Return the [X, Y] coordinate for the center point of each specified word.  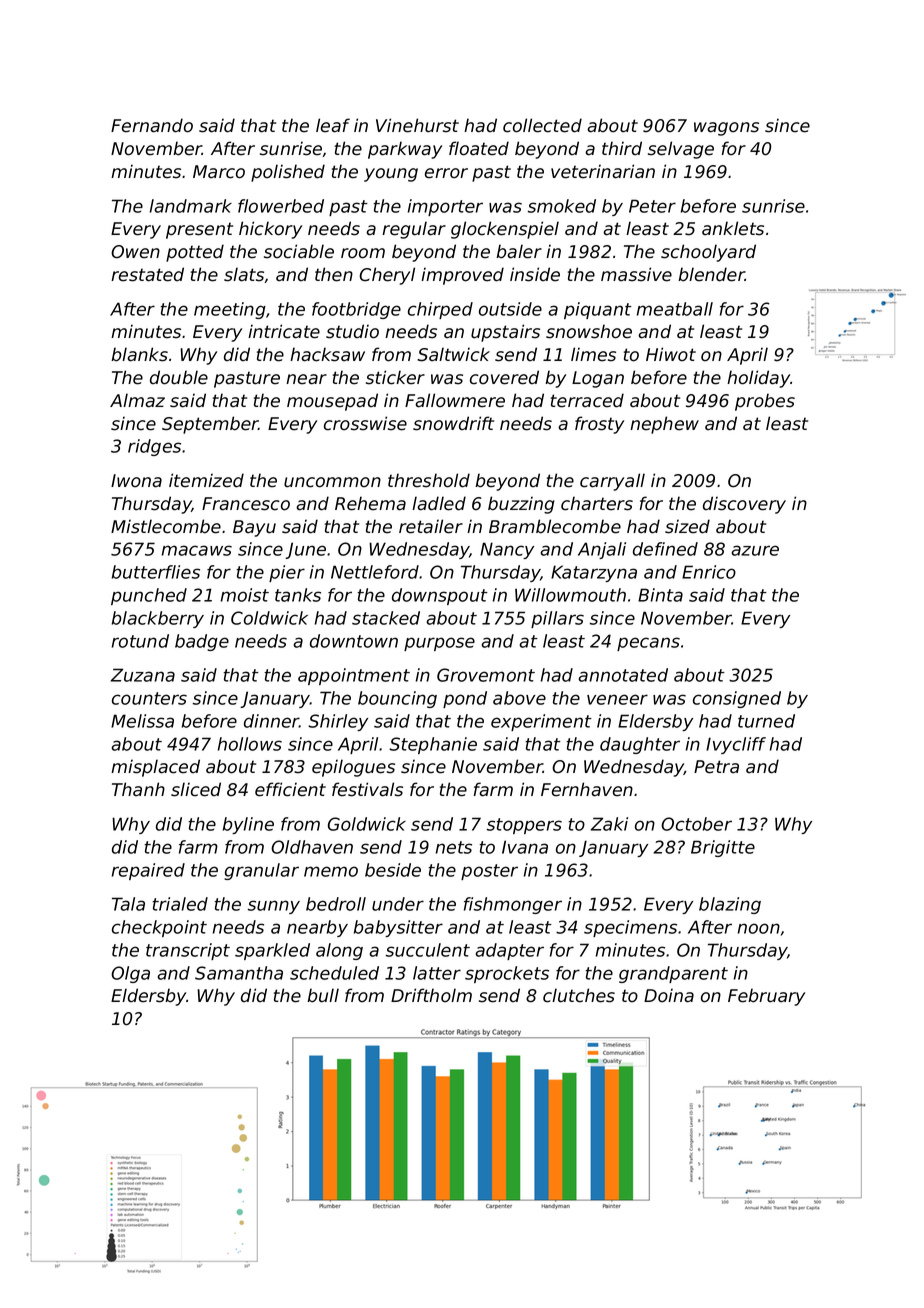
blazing [730, 905]
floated [479, 148]
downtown [354, 641]
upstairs [505, 333]
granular [261, 871]
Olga [130, 974]
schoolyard [708, 253]
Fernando [152, 125]
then [334, 274]
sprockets [507, 974]
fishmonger [513, 905]
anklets [733, 228]
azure [755, 550]
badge [202, 642]
